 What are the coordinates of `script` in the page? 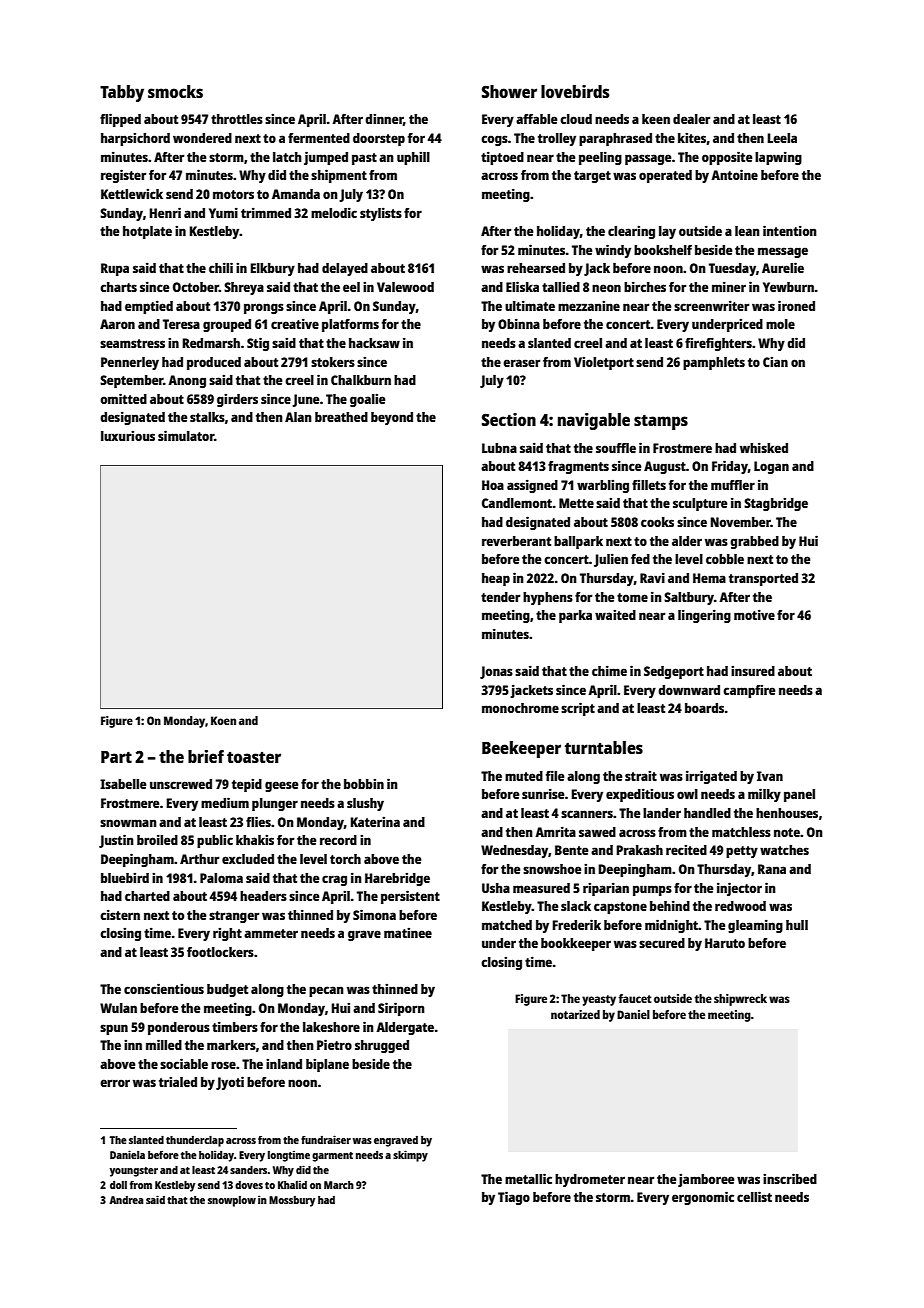 It's located at (578, 709).
